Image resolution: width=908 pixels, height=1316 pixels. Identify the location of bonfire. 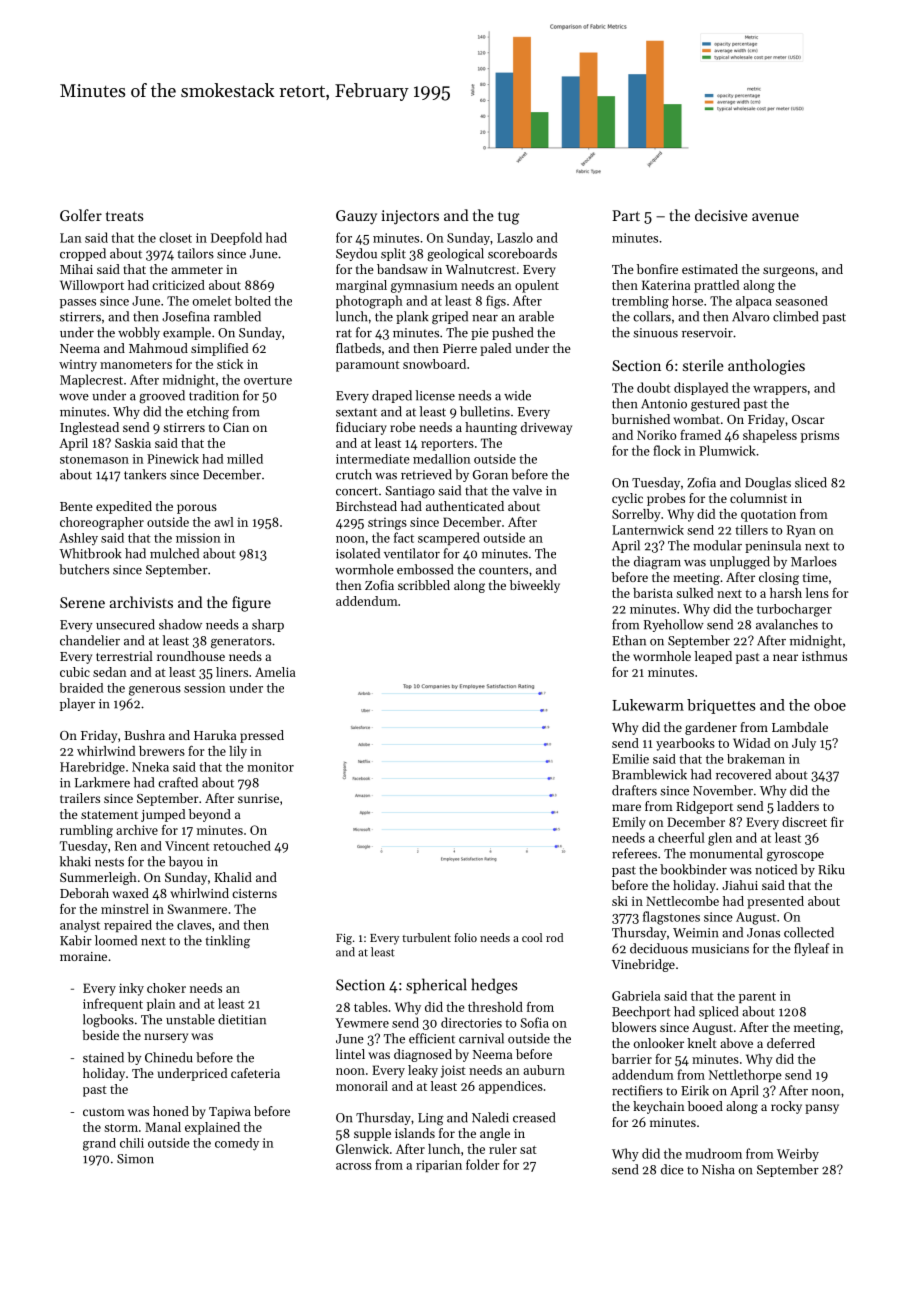
(657, 269).
